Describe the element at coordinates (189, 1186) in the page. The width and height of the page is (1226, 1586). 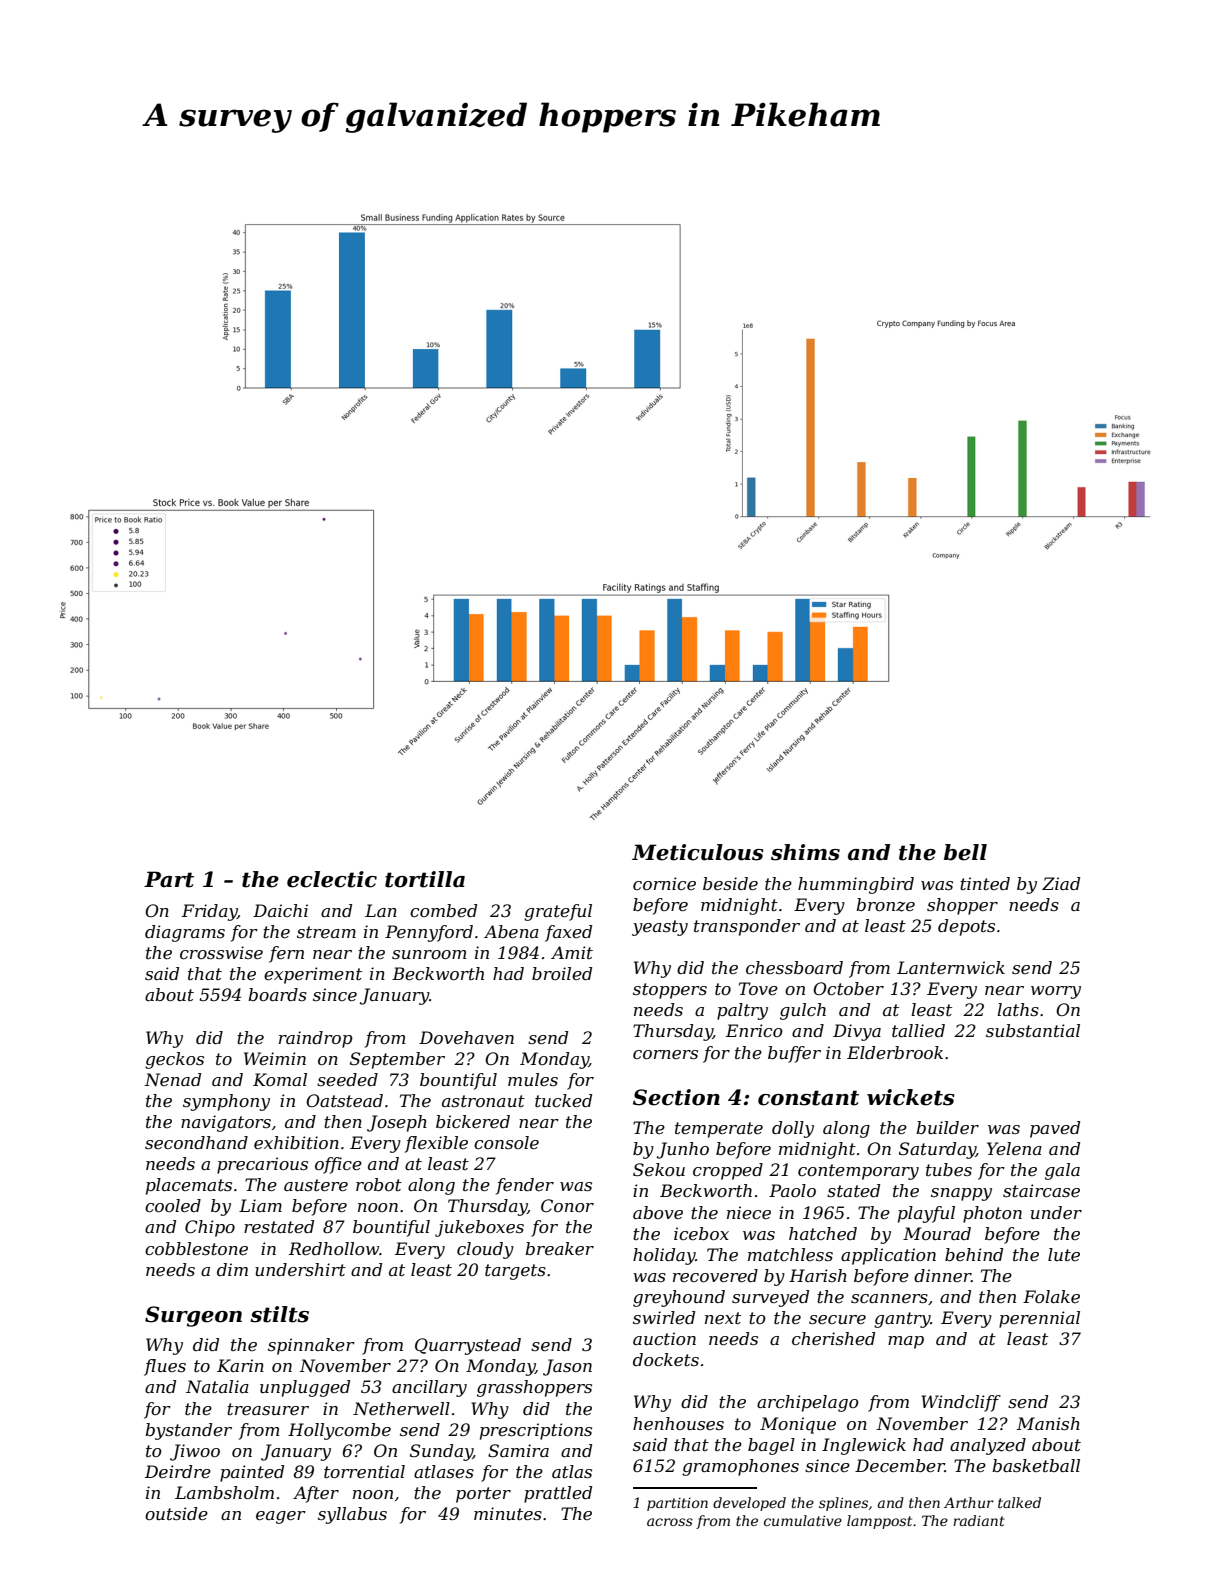
I see `placemats` at that location.
